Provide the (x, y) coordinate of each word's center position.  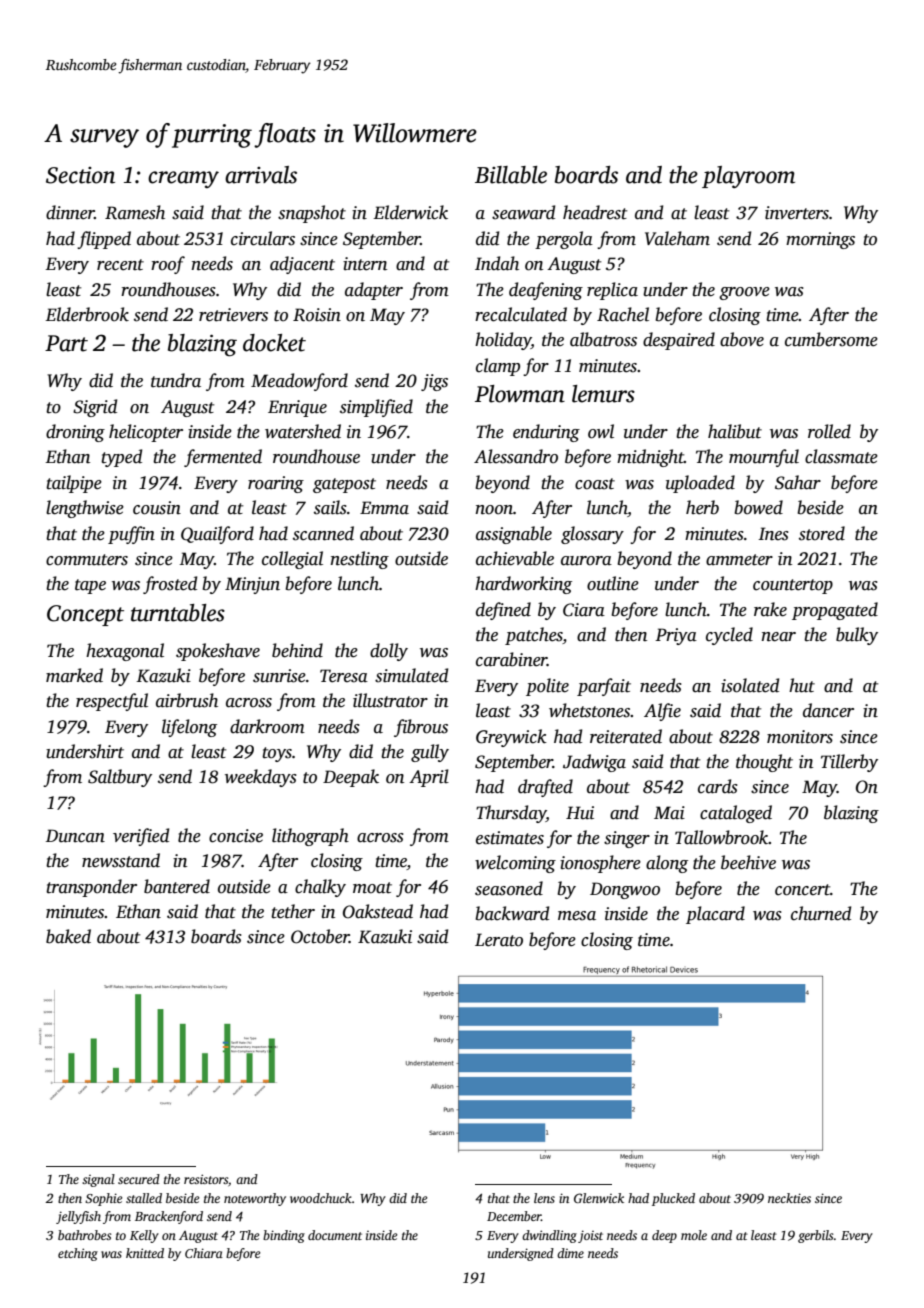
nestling (360, 560)
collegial (292, 560)
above (742, 339)
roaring (276, 484)
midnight (650, 458)
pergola (564, 240)
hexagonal (125, 652)
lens (544, 1198)
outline (613, 583)
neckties (789, 1198)
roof (168, 265)
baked (68, 936)
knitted (145, 1253)
